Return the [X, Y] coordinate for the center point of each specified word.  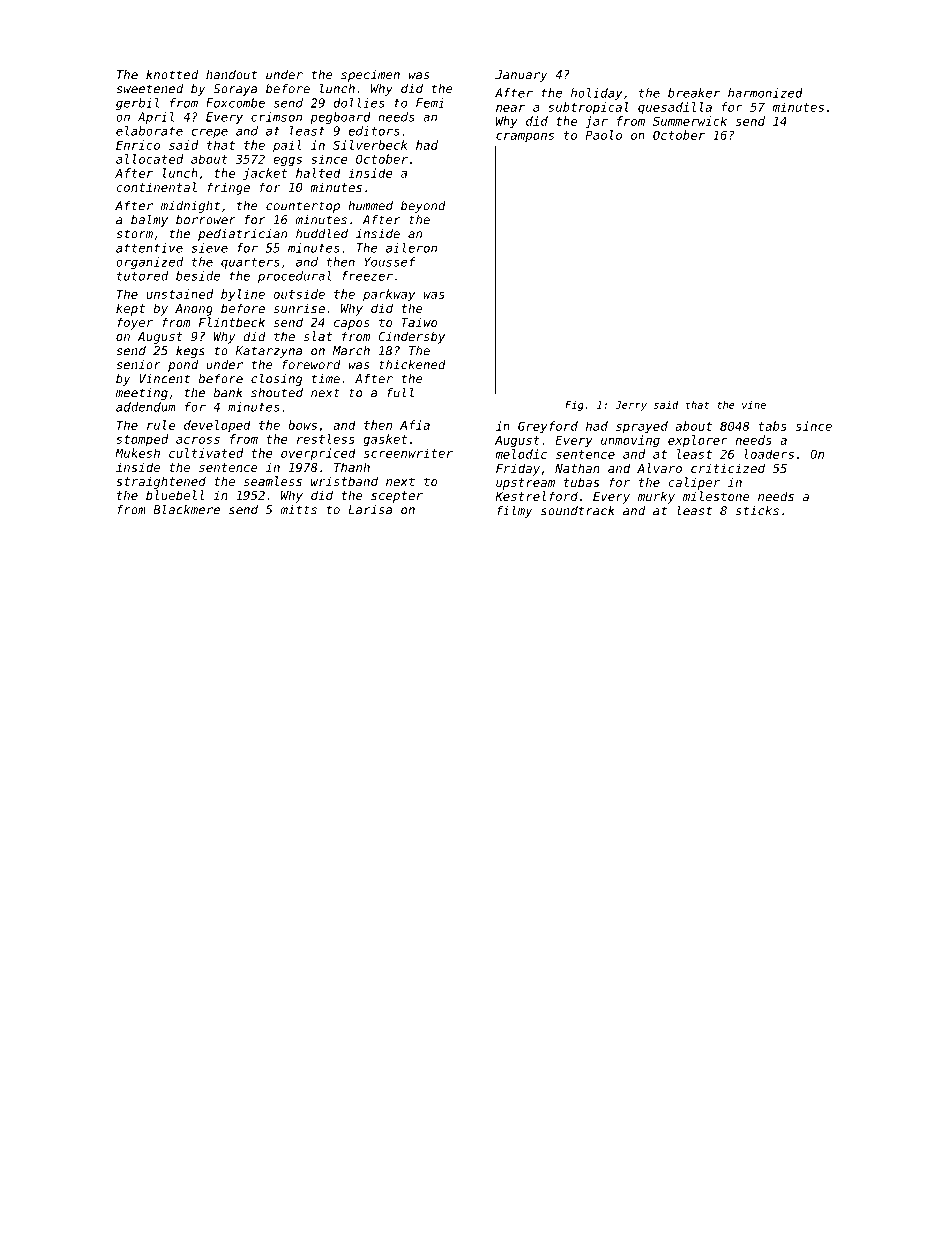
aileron [411, 248]
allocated [149, 159]
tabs [773, 426]
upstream [525, 484]
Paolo [603, 135]
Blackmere [186, 509]
